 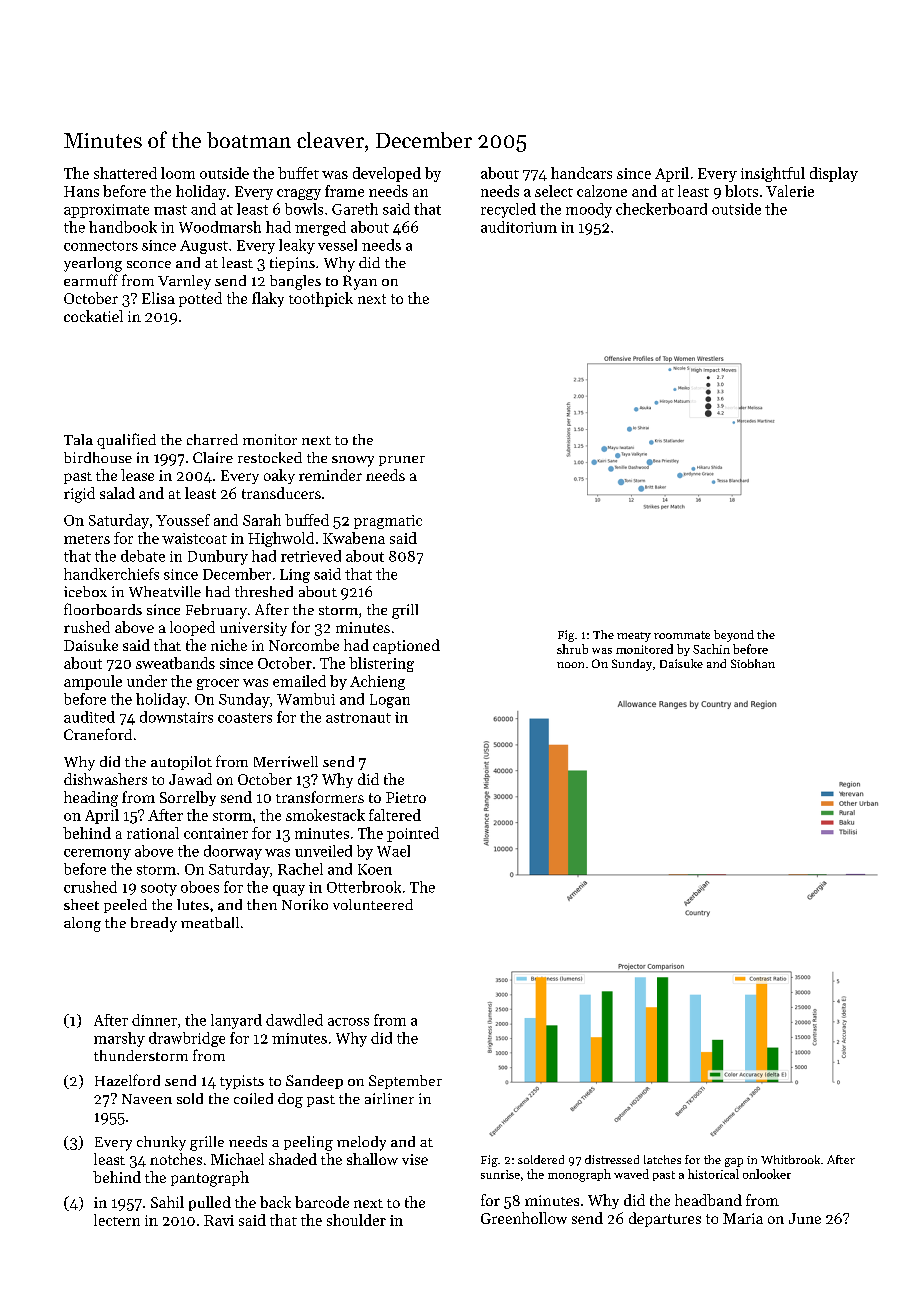 I want to click on Otterbrook, so click(x=364, y=887).
